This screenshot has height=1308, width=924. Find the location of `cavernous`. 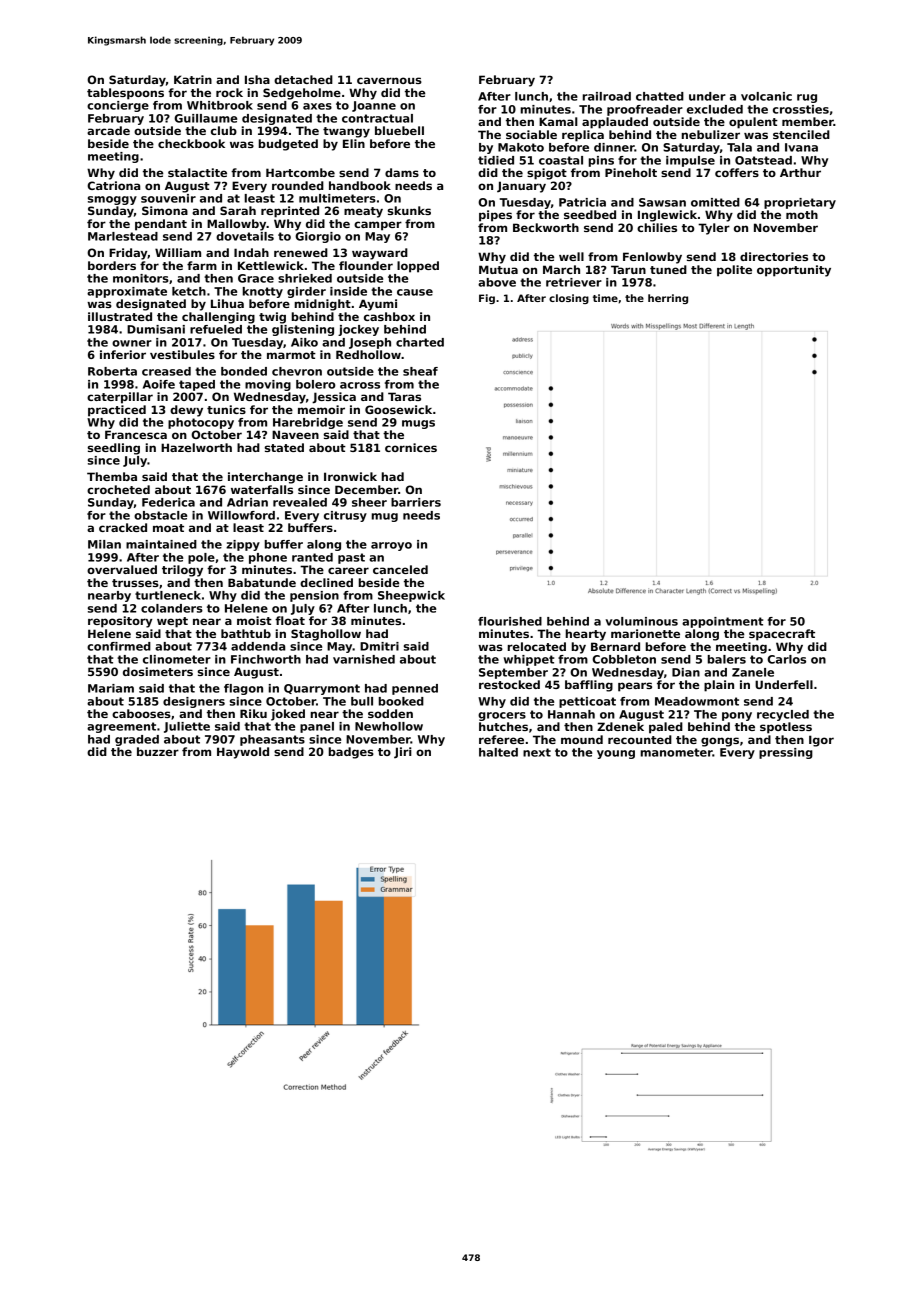

cavernous is located at coordinates (389, 80).
